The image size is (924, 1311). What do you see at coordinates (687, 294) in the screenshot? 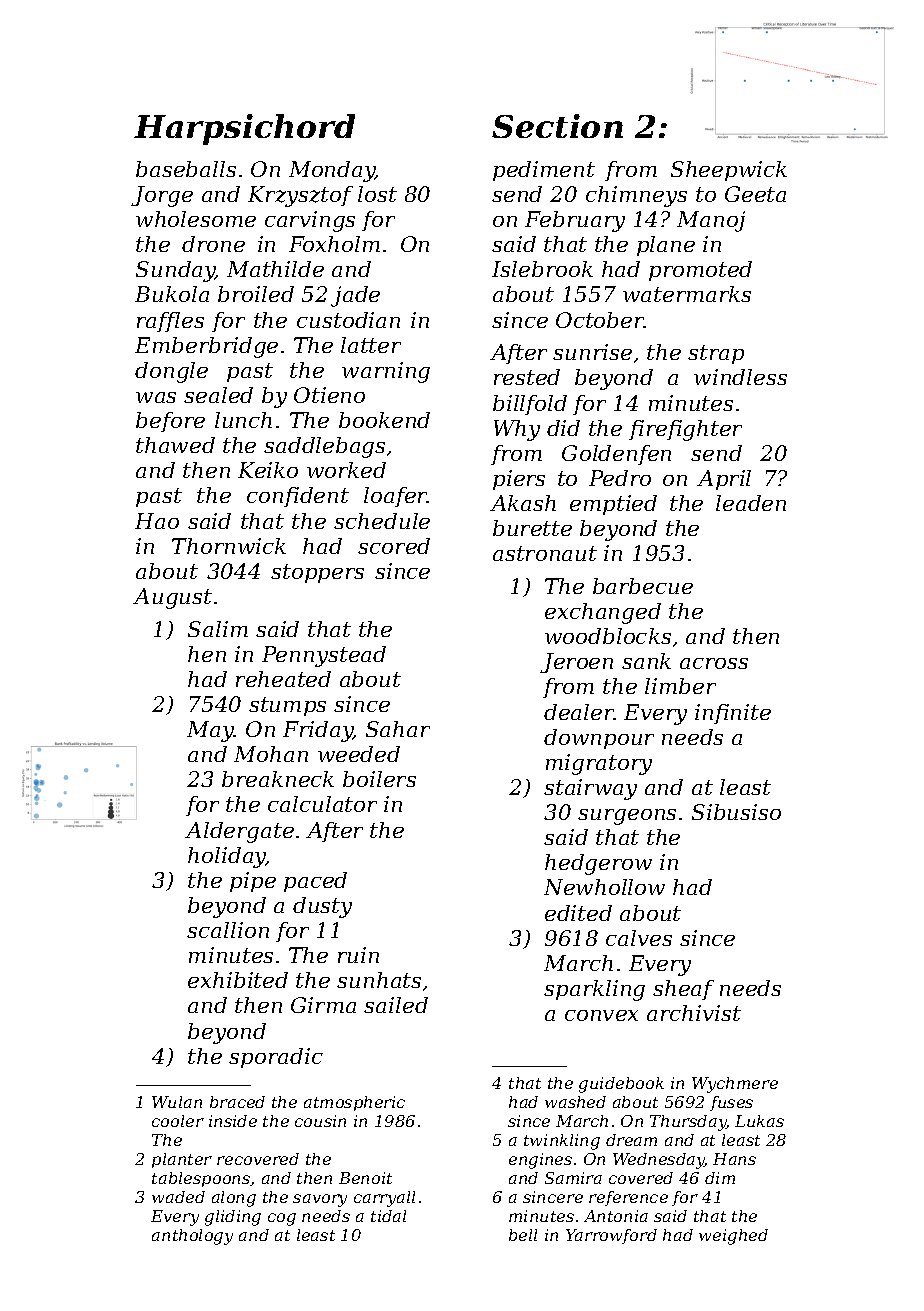
I see `watermarks` at bounding box center [687, 294].
